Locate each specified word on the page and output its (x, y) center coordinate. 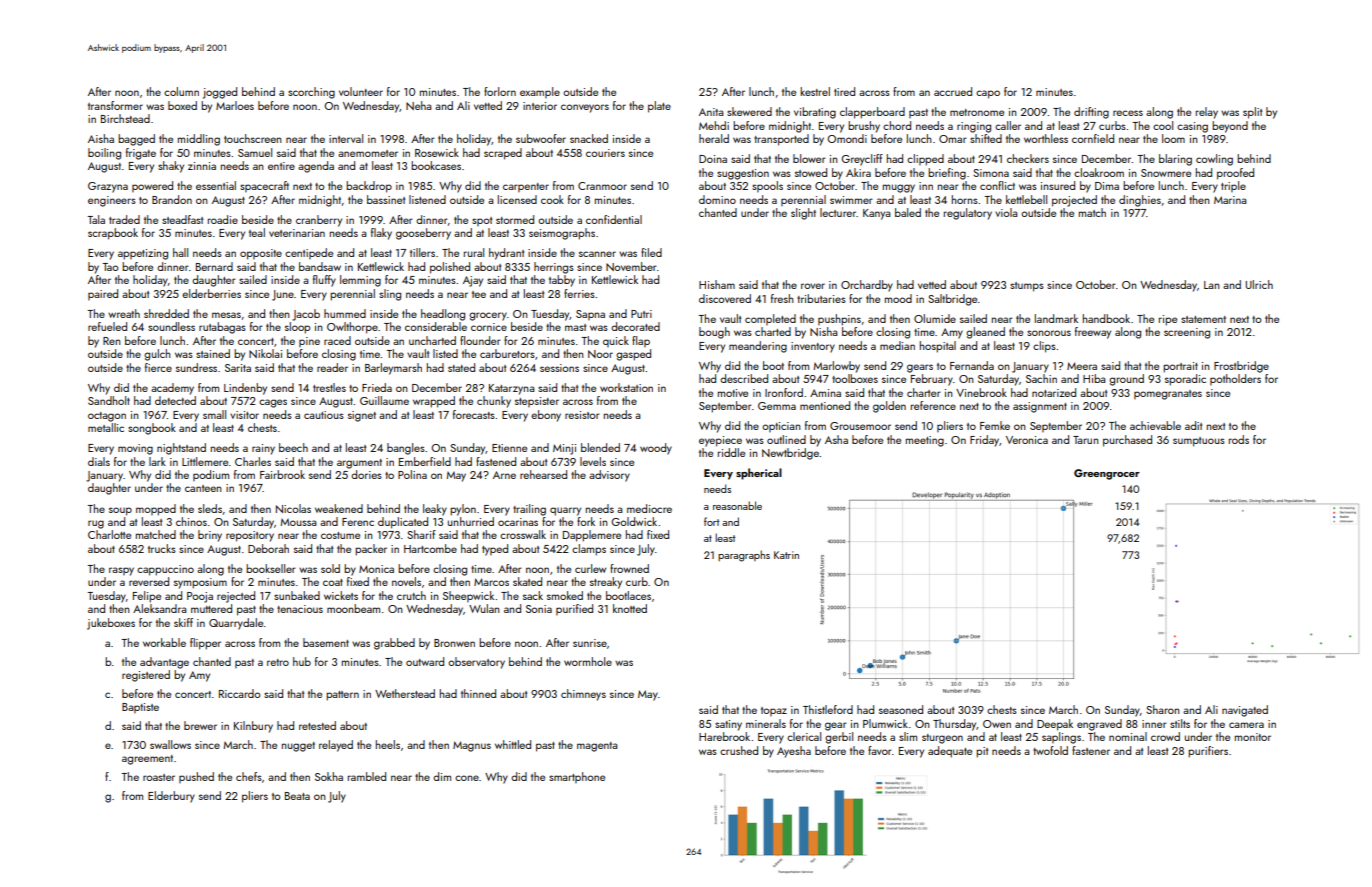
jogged (220, 93)
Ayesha (794, 752)
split (1252, 113)
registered (146, 676)
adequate (950, 752)
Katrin (786, 555)
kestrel (815, 91)
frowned (629, 568)
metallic (106, 427)
